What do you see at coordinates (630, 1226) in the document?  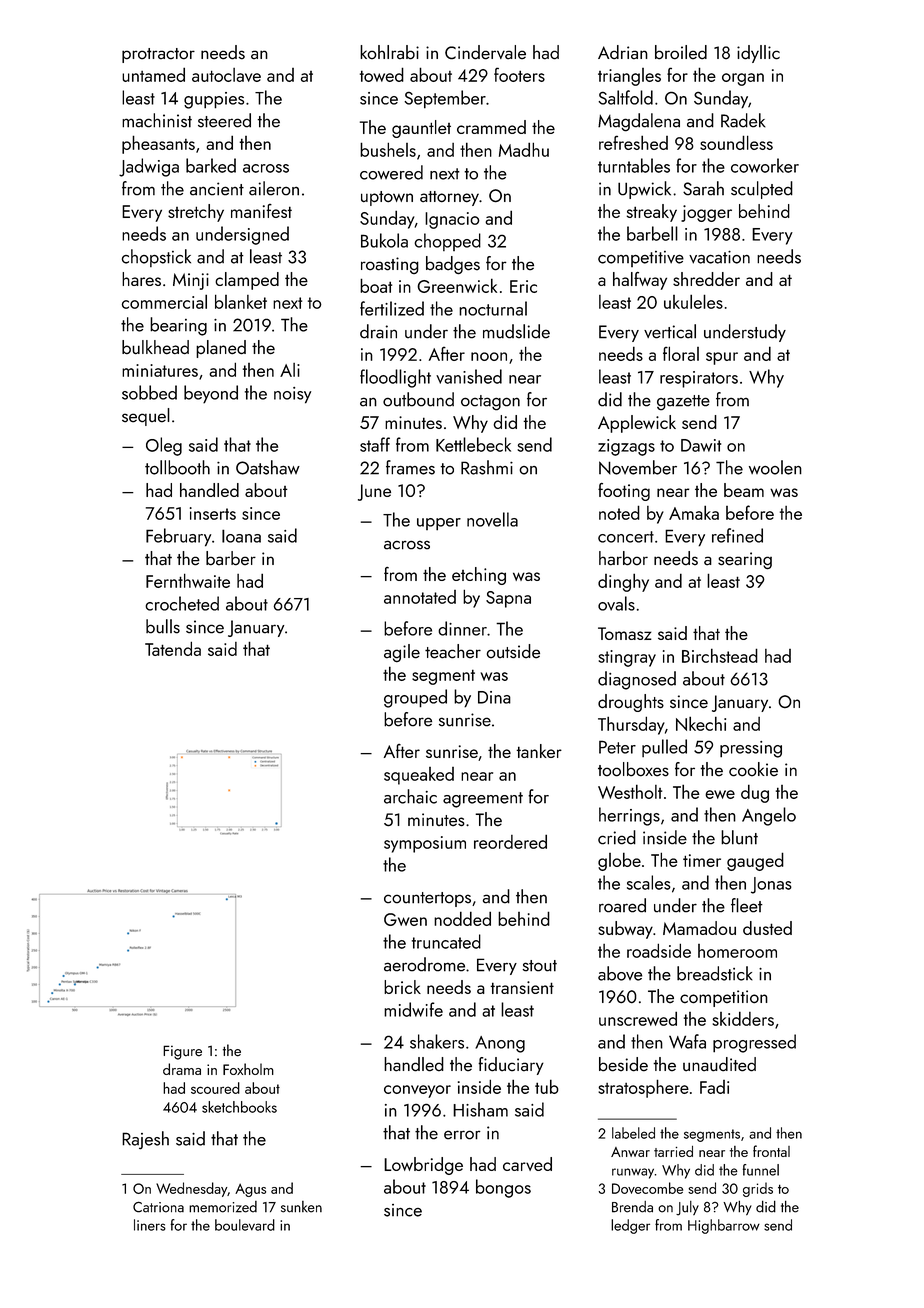 I see `ledger` at bounding box center [630, 1226].
